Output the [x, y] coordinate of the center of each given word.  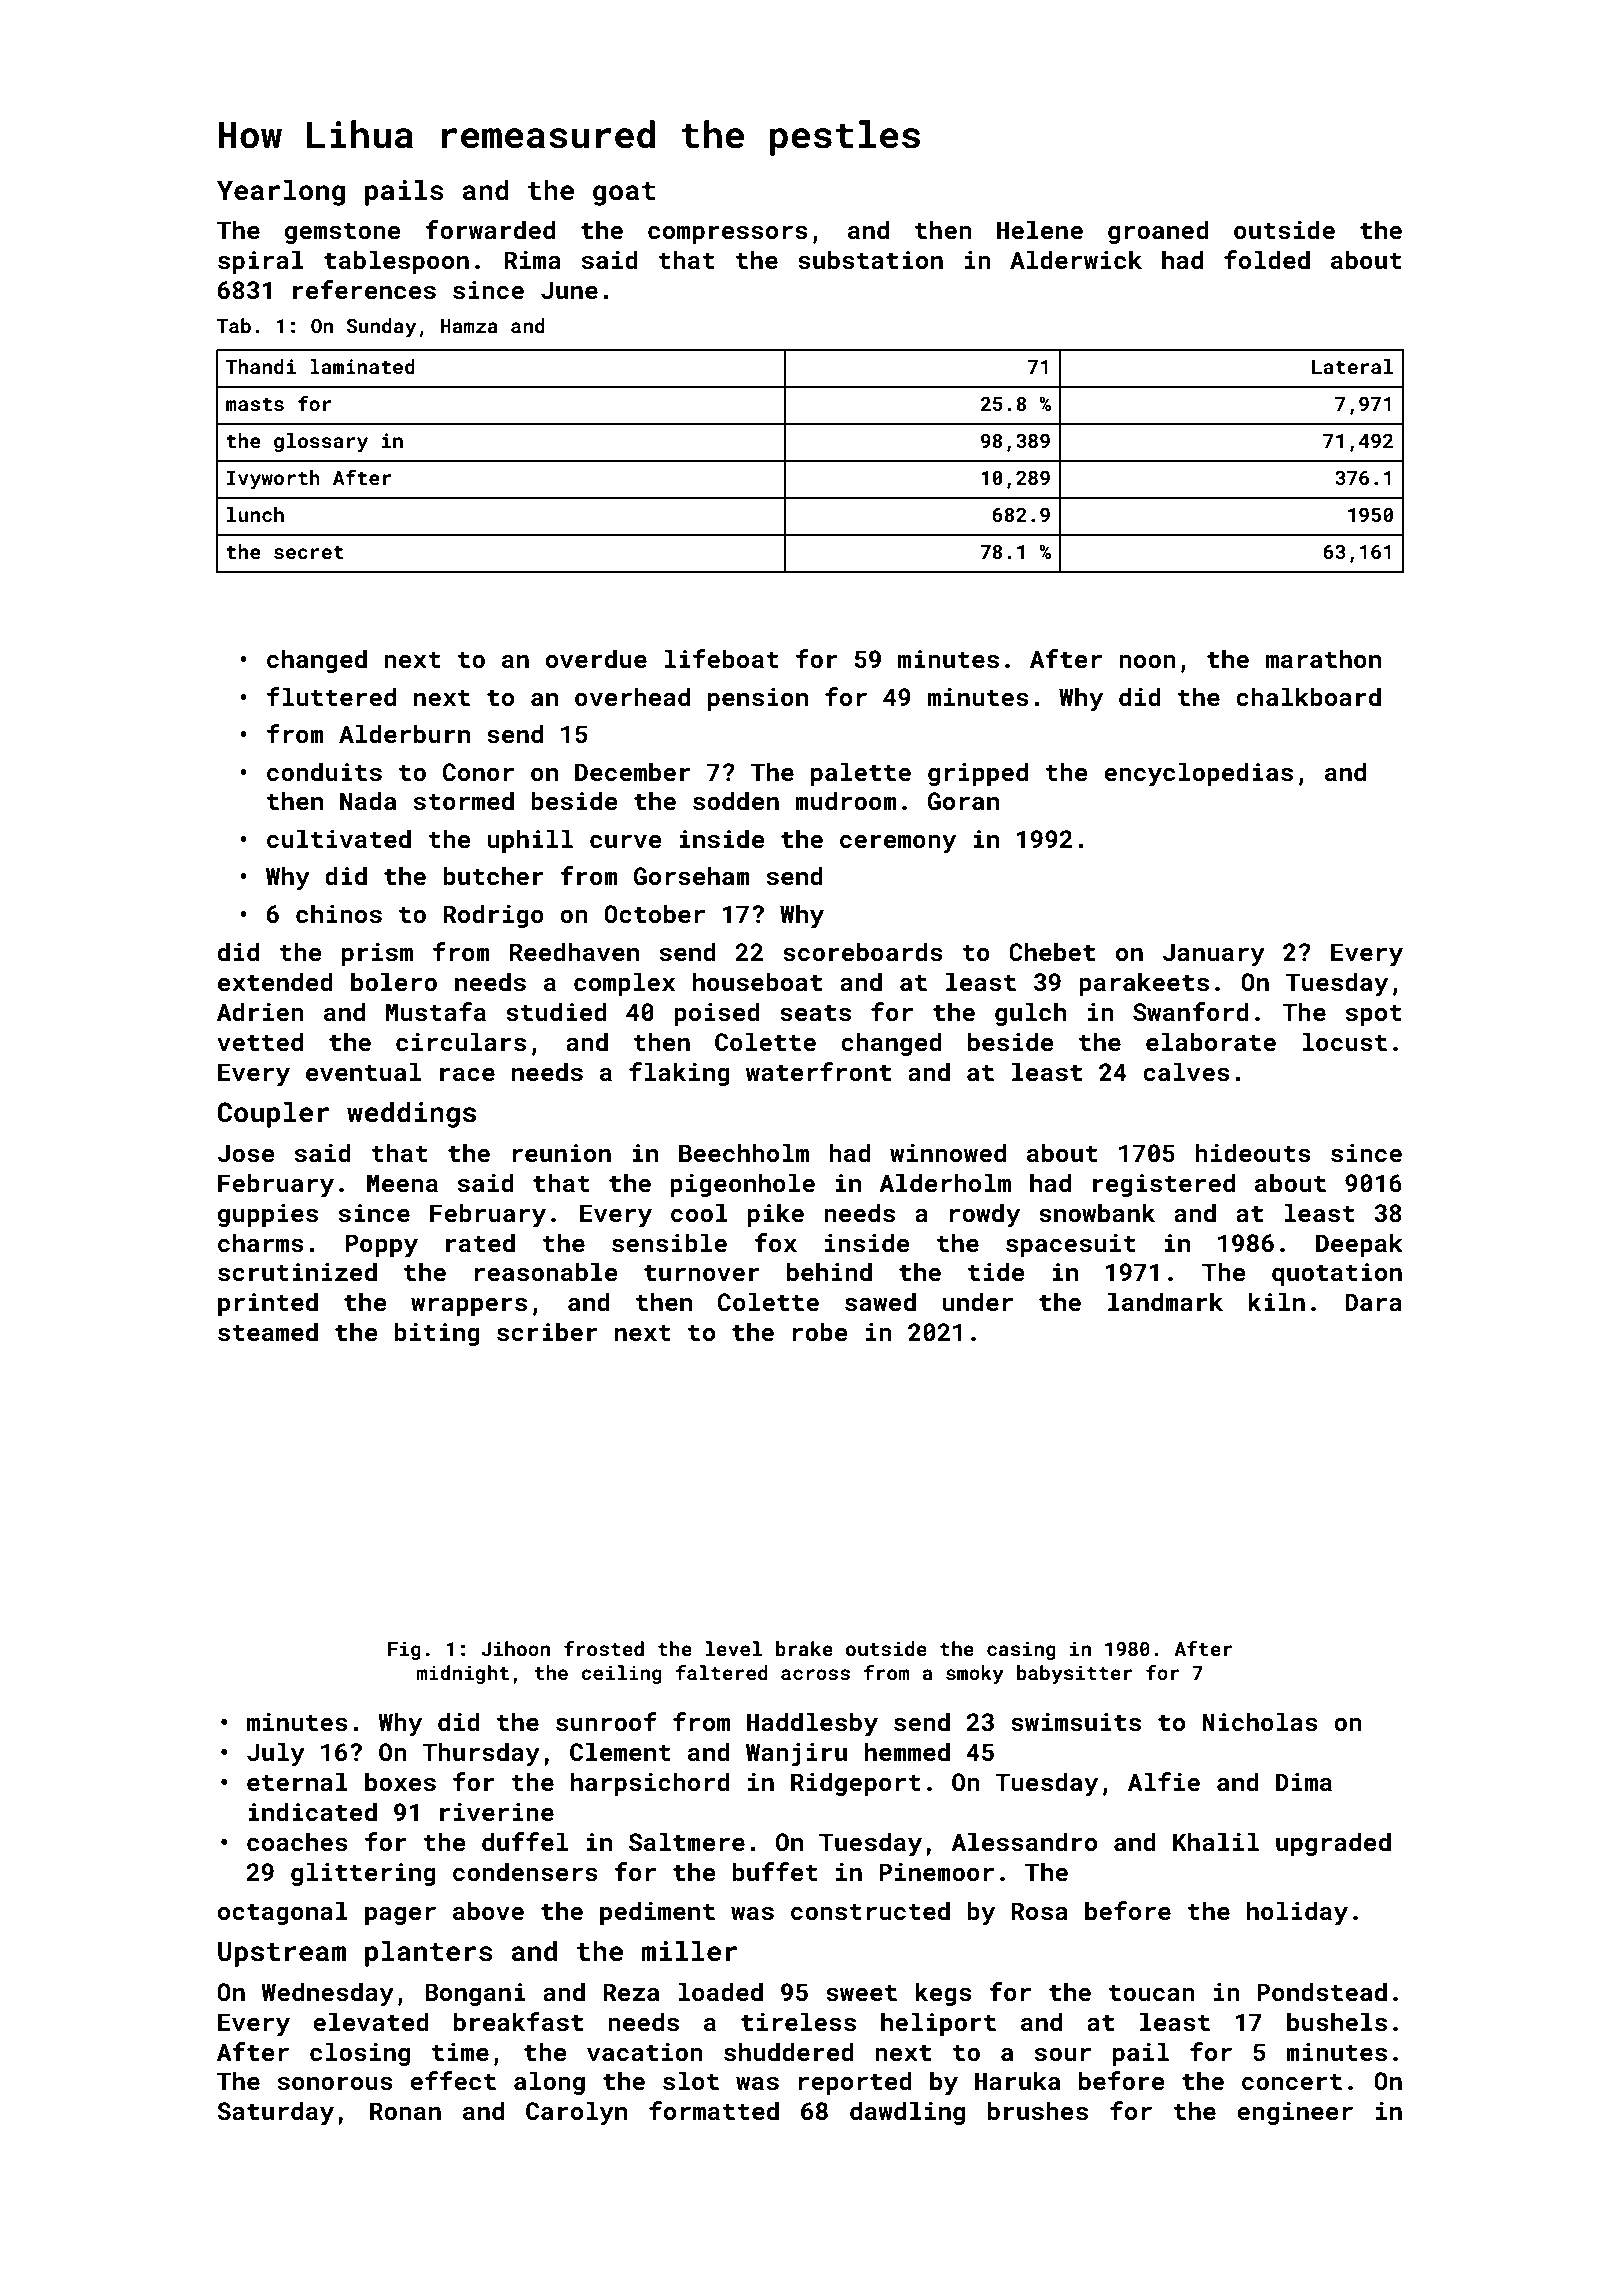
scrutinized [297, 1272]
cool [699, 1212]
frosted [604, 1648]
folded [1267, 259]
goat [624, 194]
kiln [1276, 1301]
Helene [1040, 229]
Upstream [282, 1954]
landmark [1165, 1301]
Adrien [260, 1011]
